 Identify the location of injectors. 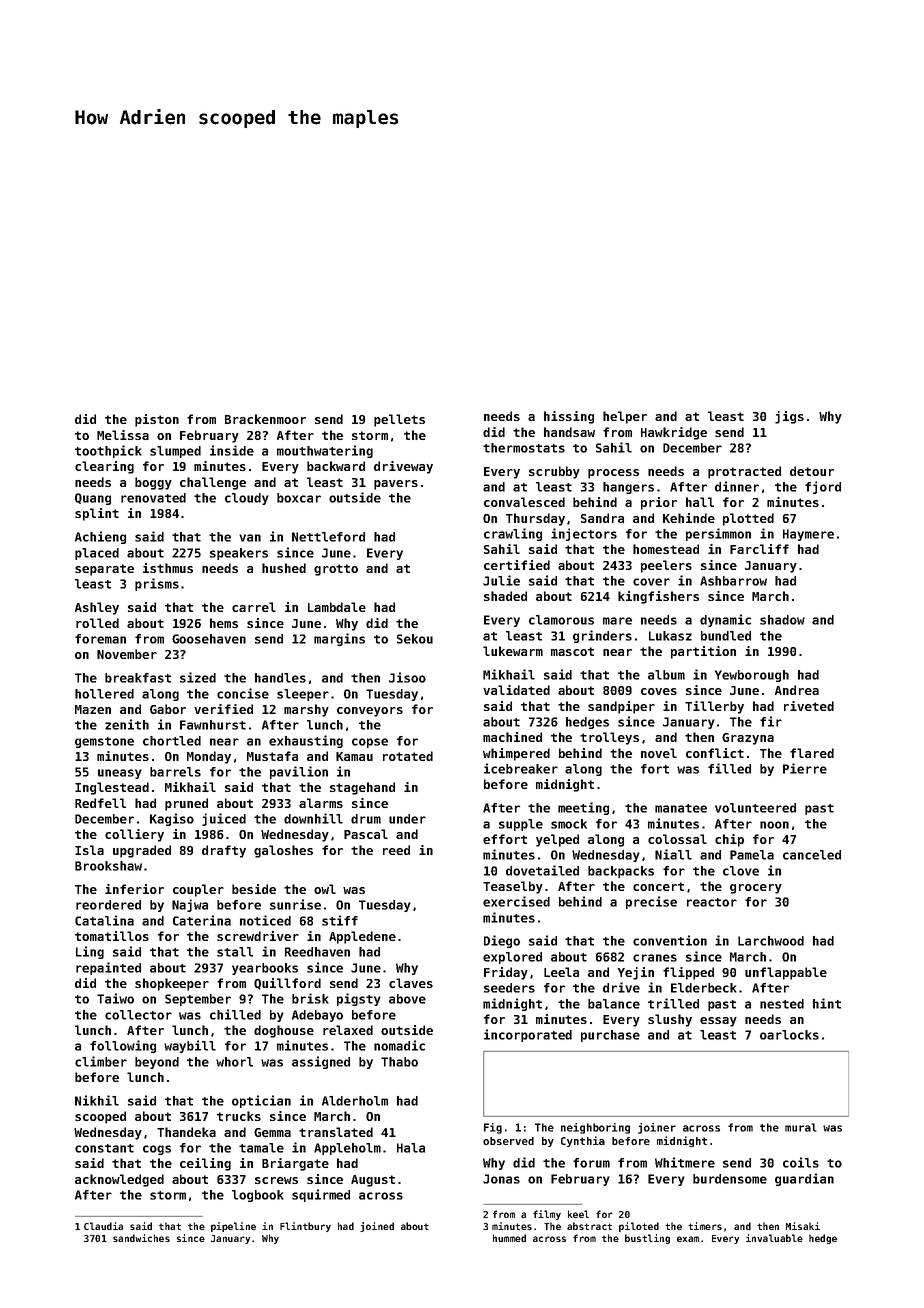
(584, 534).
